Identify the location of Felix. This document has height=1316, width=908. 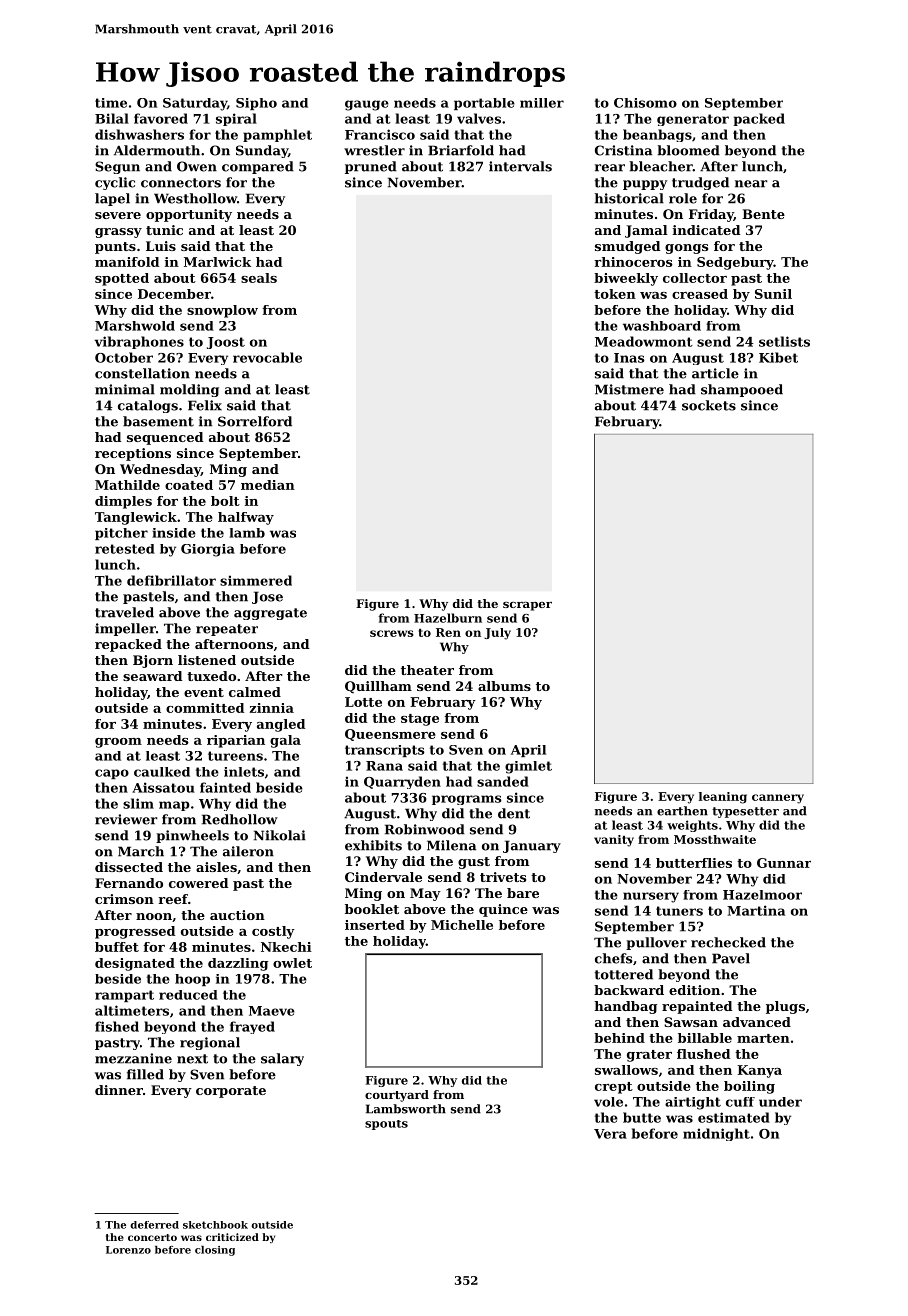
(205, 405).
